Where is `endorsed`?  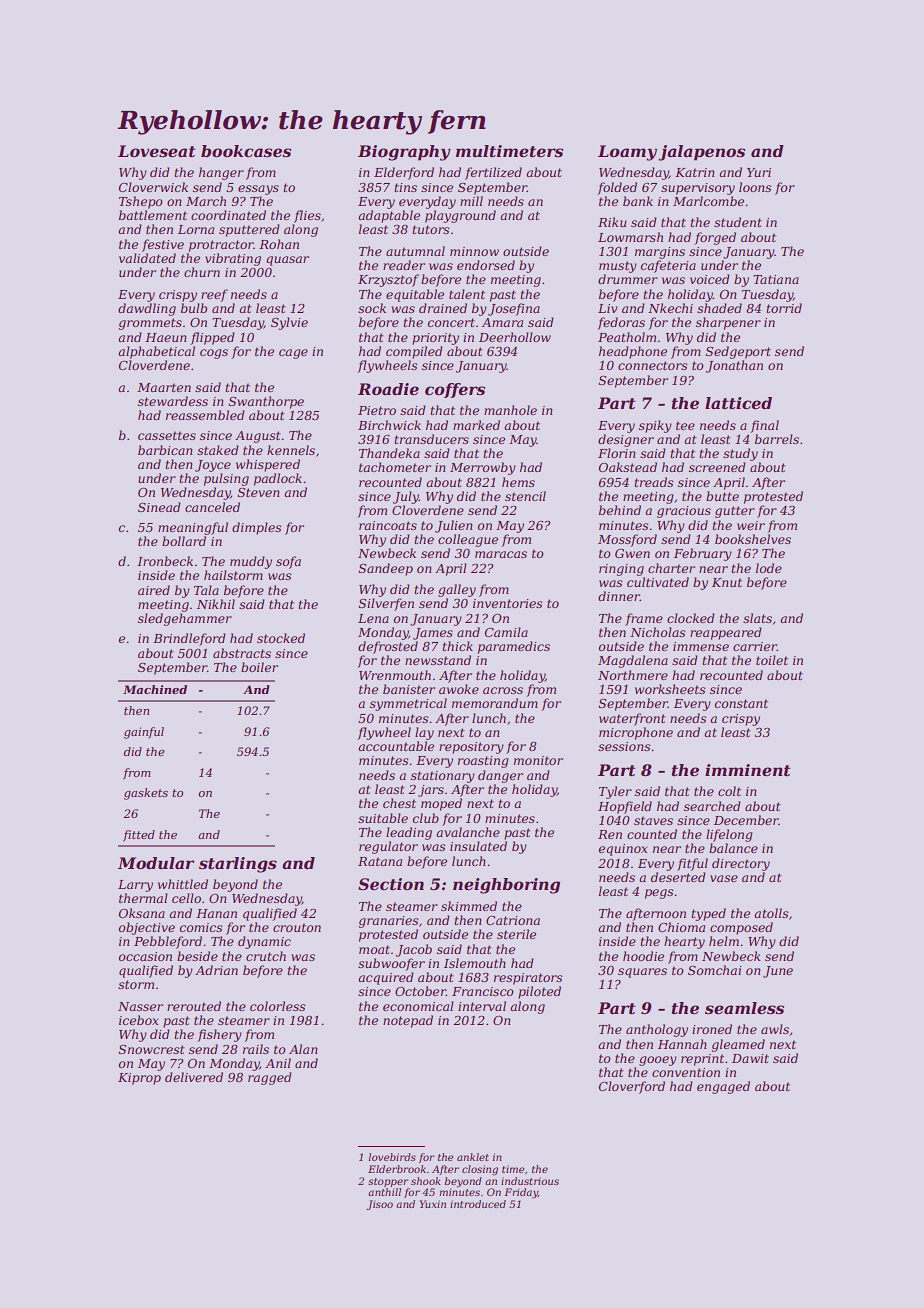
endorsed is located at coordinates (486, 265).
